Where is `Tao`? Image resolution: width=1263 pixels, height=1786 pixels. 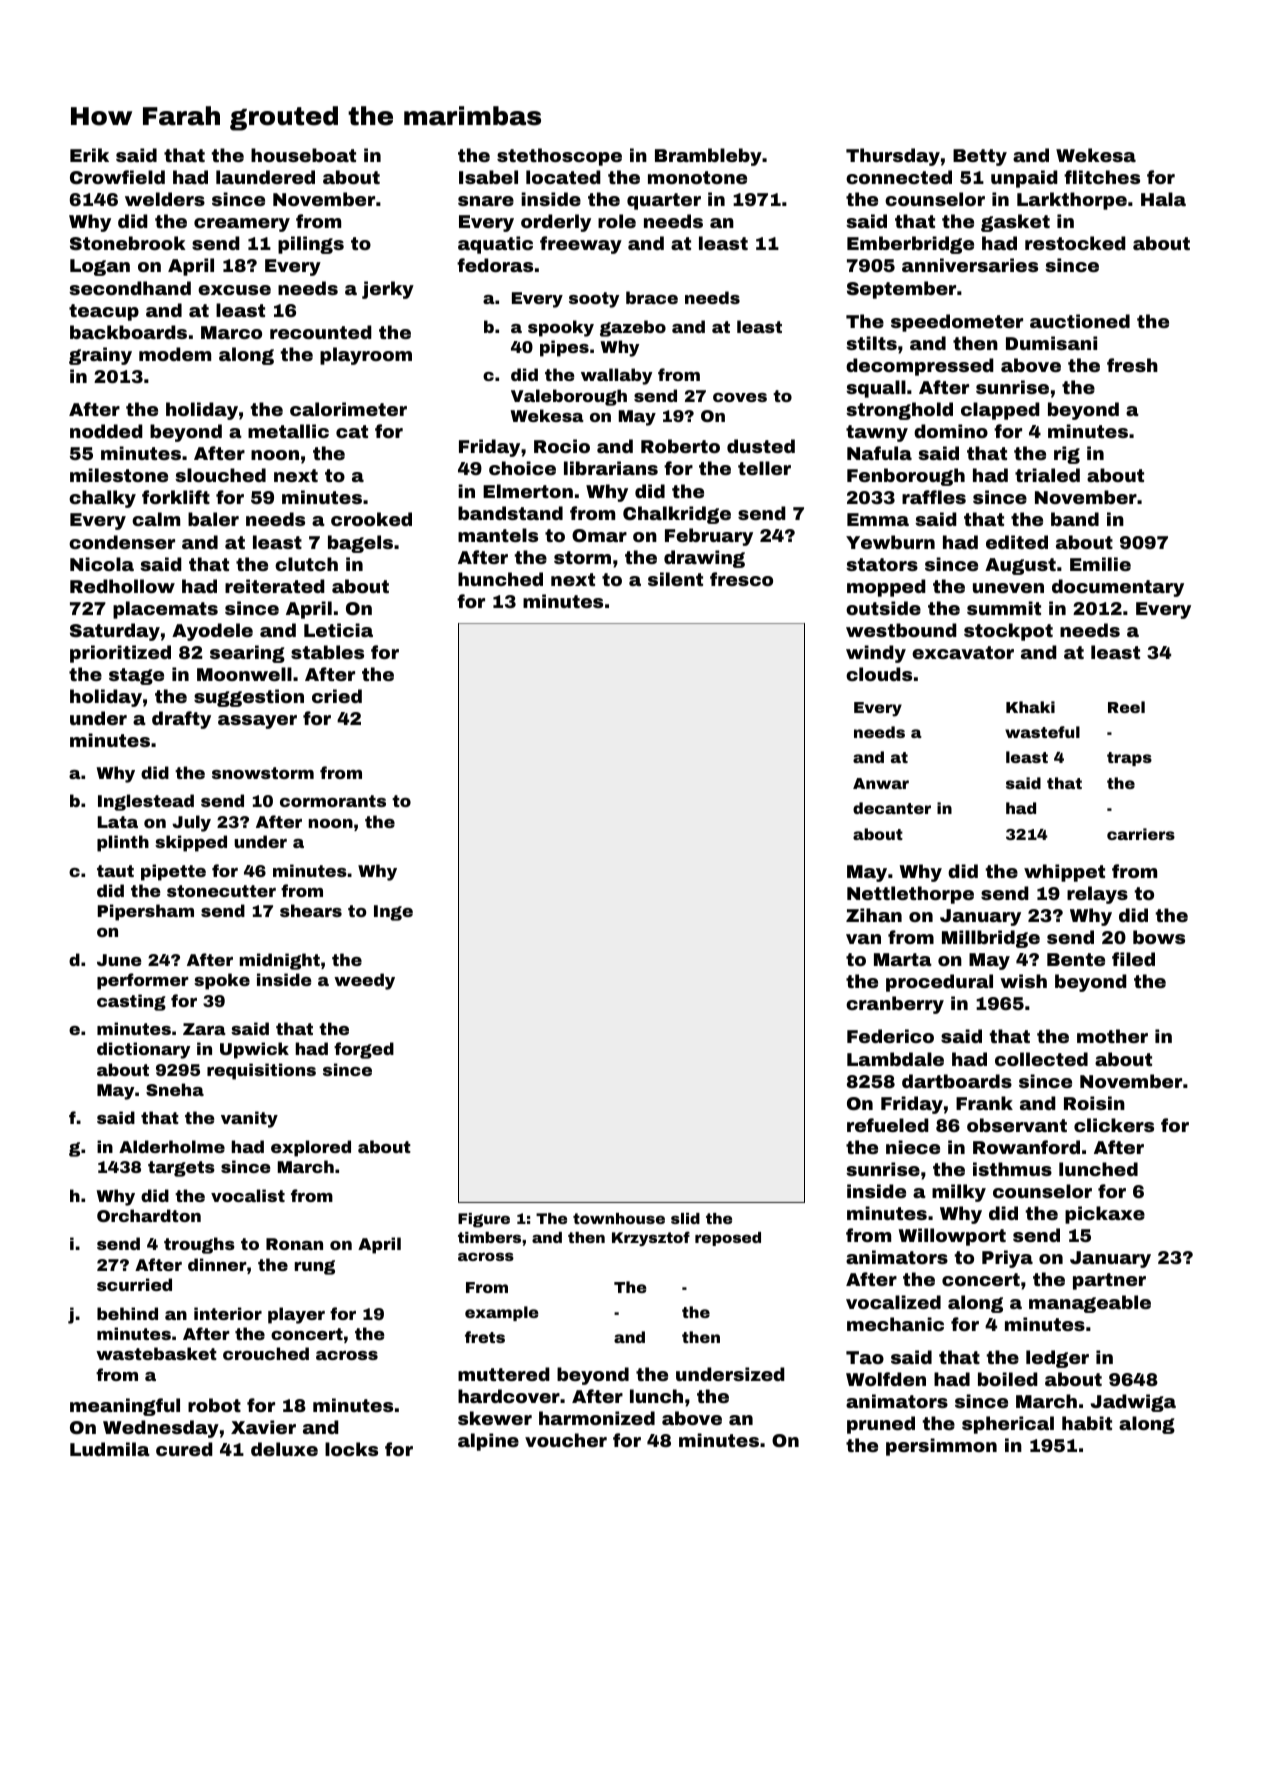
Tao is located at coordinates (865, 1357).
